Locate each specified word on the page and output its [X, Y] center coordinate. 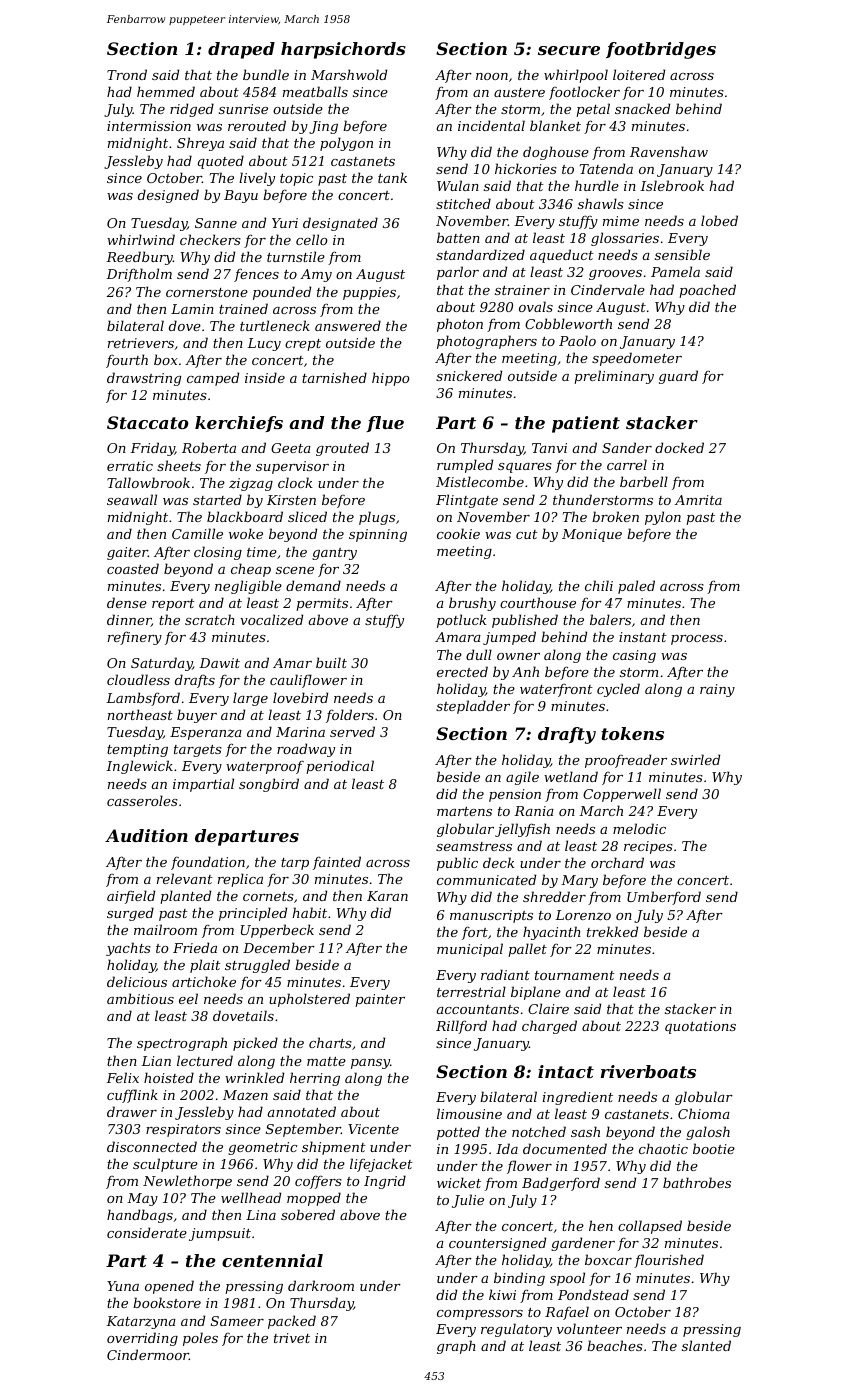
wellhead [251, 1197]
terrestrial [471, 991]
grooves [615, 275]
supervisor [292, 467]
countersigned [497, 1244]
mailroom [165, 929]
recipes [648, 847]
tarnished [334, 377]
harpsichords [343, 50]
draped [241, 50]
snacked [642, 108]
